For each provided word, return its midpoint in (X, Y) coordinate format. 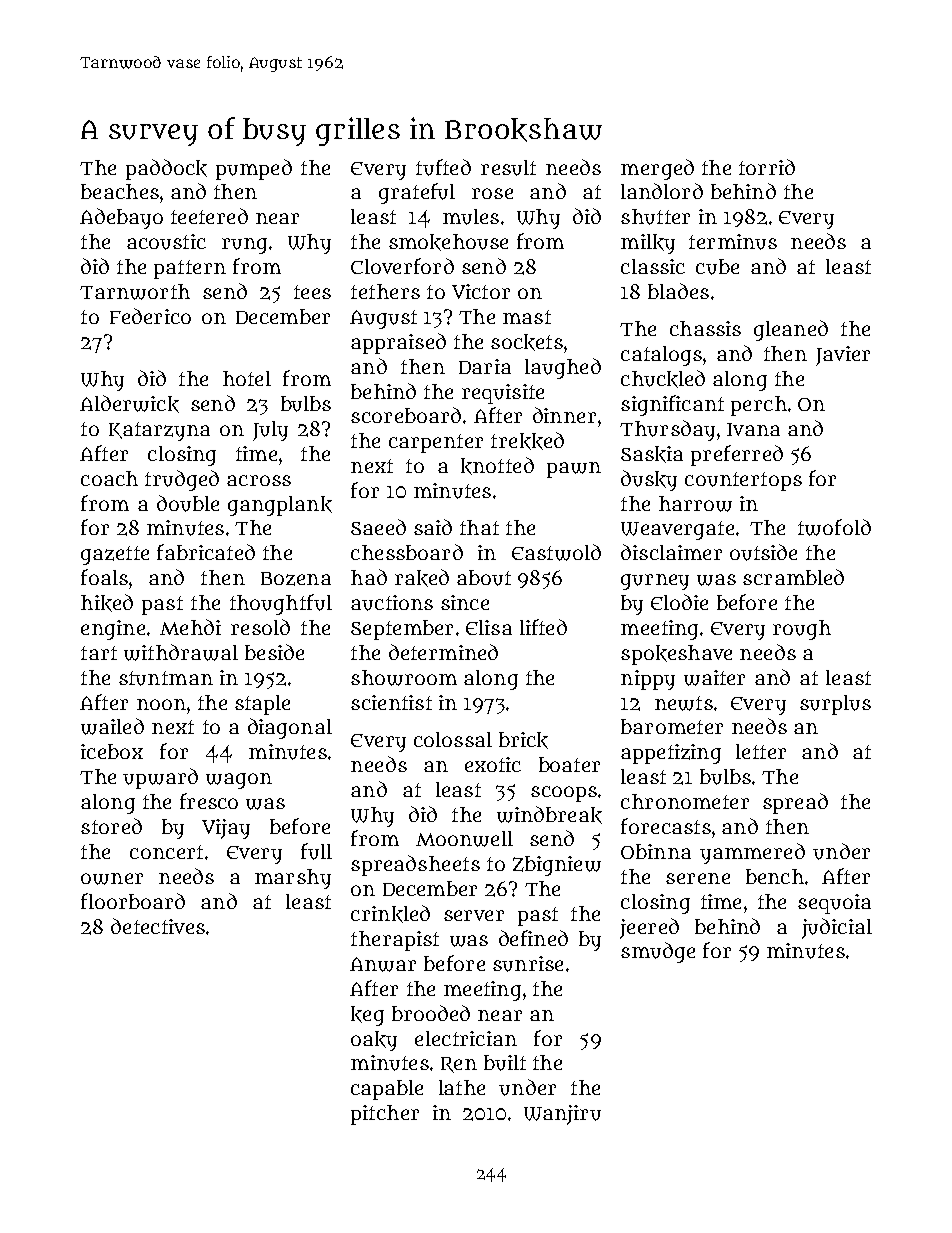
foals (104, 577)
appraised (398, 343)
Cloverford (402, 266)
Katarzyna (159, 431)
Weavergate (677, 530)
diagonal (290, 728)
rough (802, 630)
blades (678, 291)
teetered (209, 216)
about (484, 578)
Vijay (226, 829)
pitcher (385, 1115)
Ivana (753, 429)
